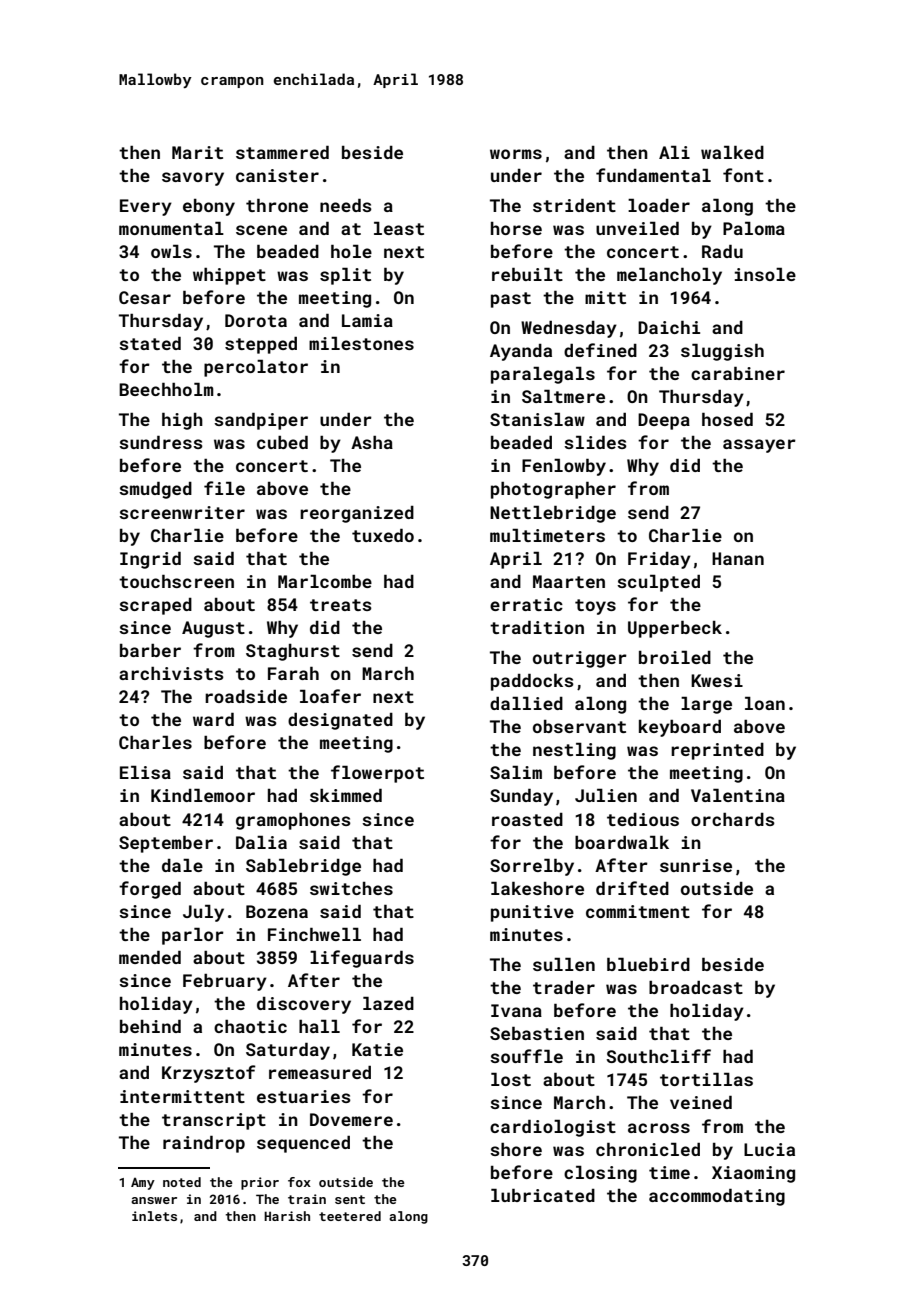  What do you see at coordinates (543, 1195) in the screenshot?
I see `lubricated` at bounding box center [543, 1195].
